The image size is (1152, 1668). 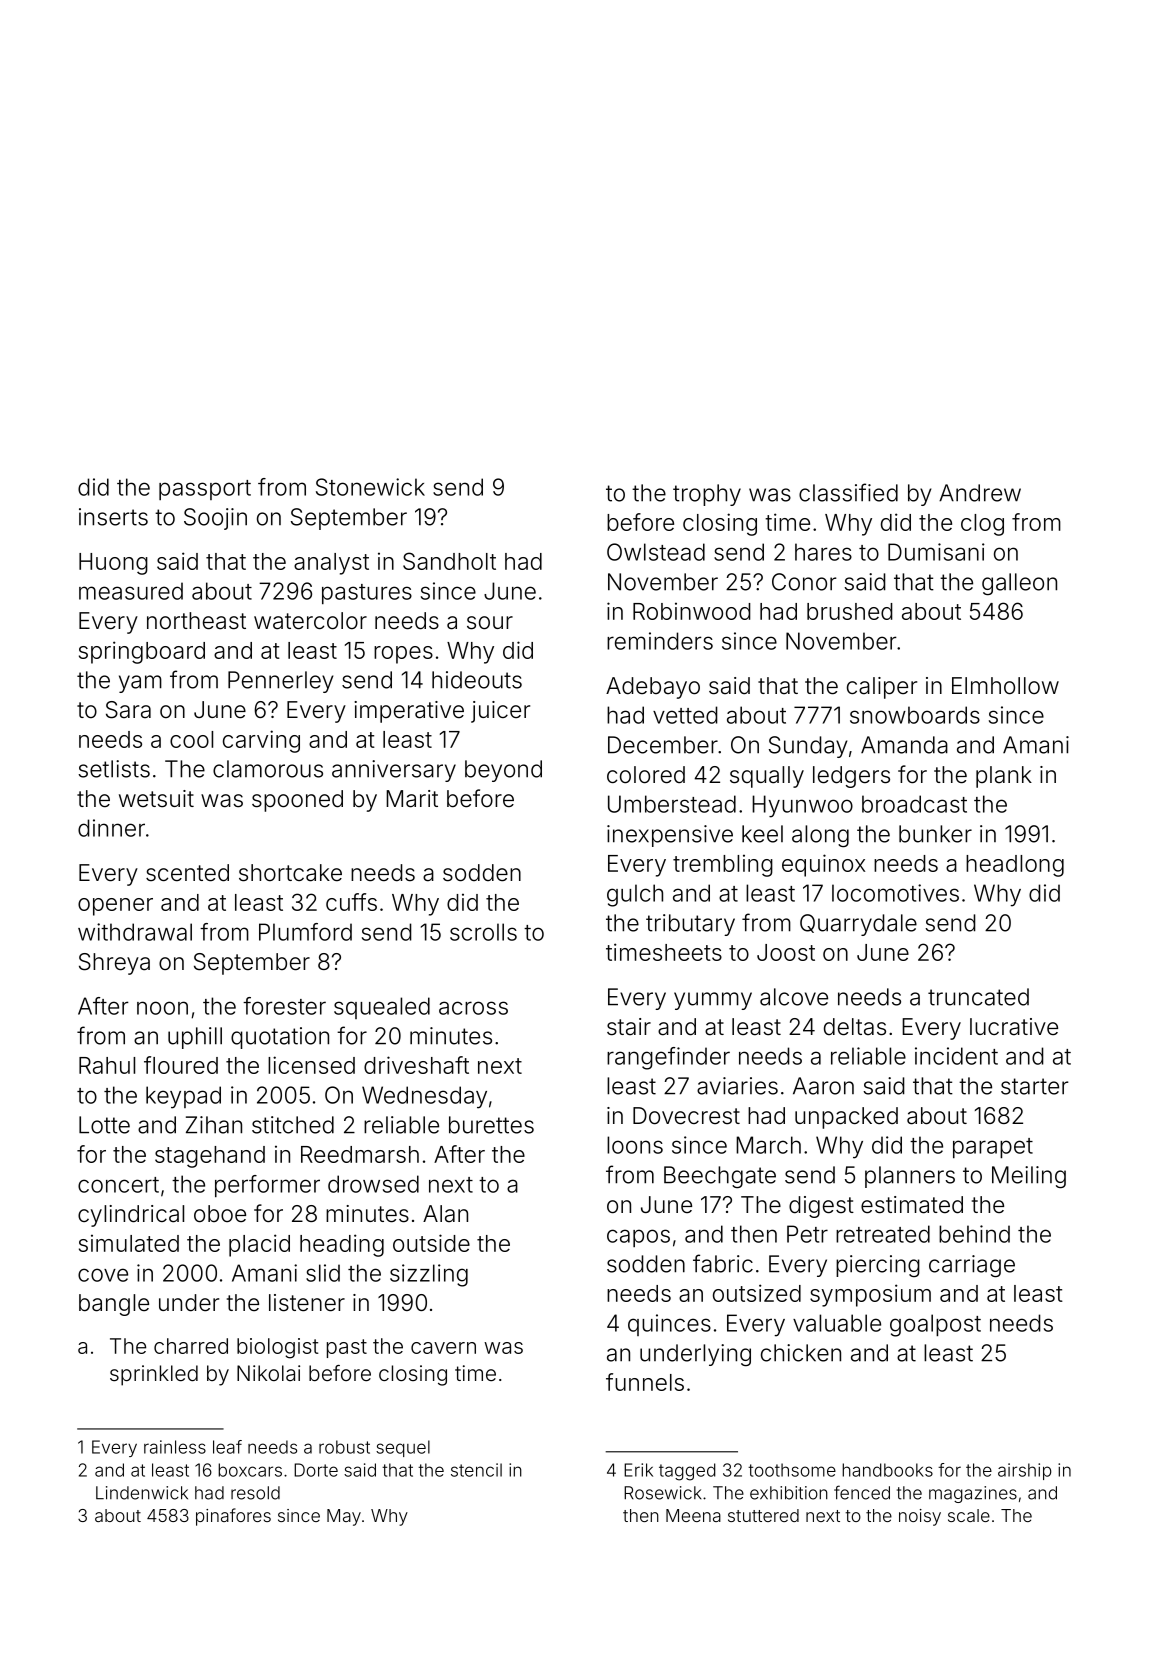 What do you see at coordinates (904, 745) in the screenshot?
I see `Amanda` at bounding box center [904, 745].
